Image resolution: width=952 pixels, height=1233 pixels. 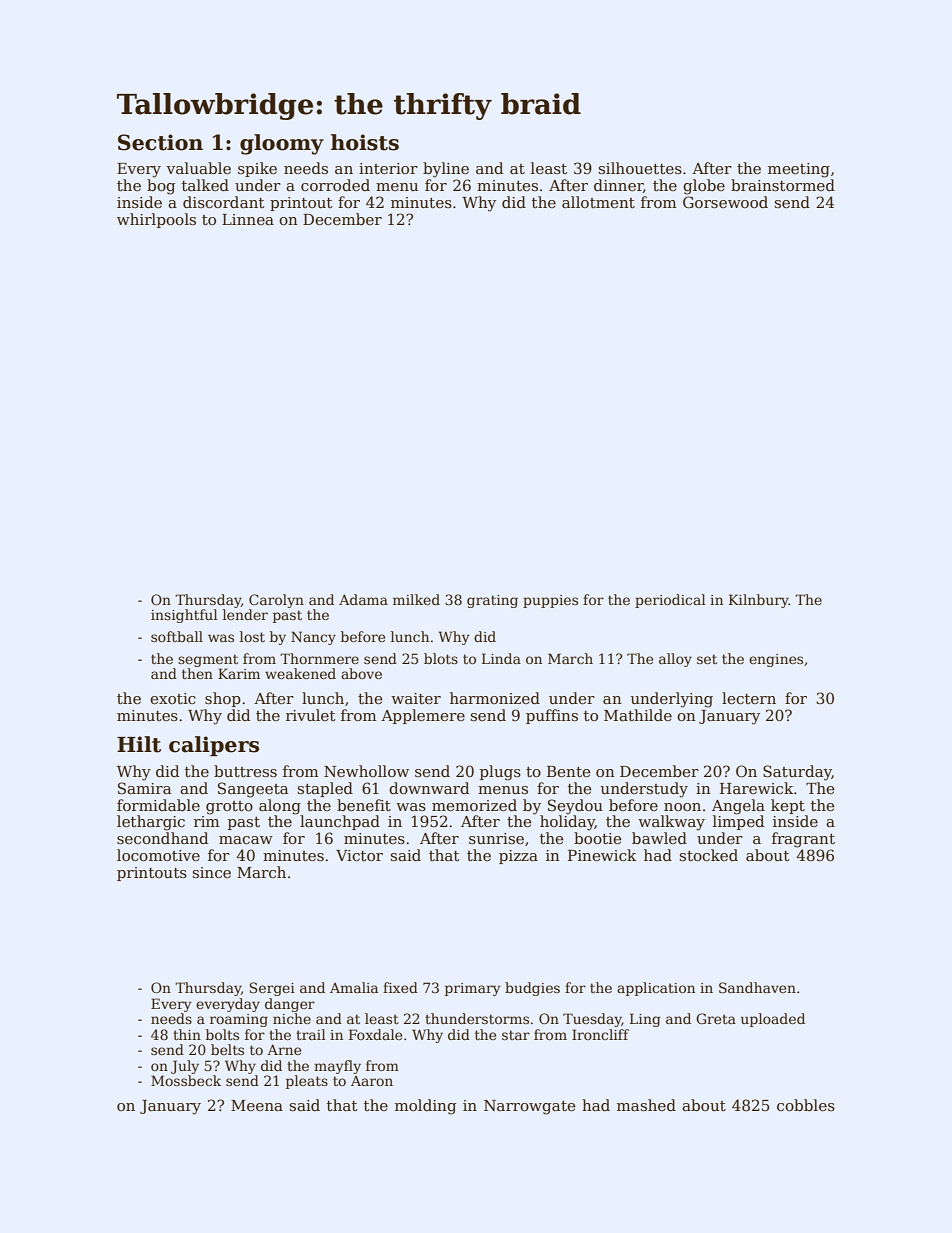 I want to click on silhouettes, so click(x=640, y=168).
